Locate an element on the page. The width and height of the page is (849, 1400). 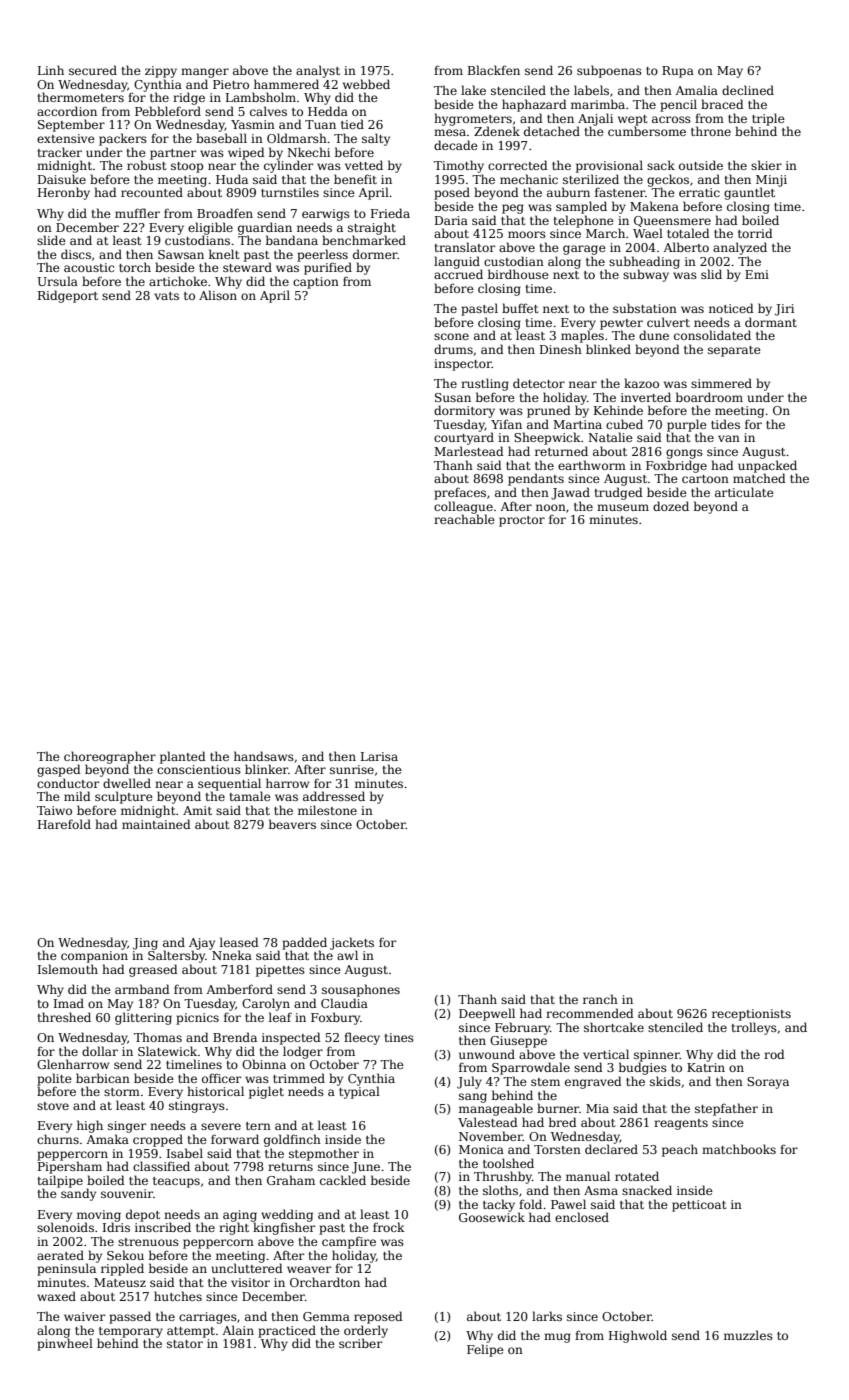
petticoat is located at coordinates (699, 1206).
